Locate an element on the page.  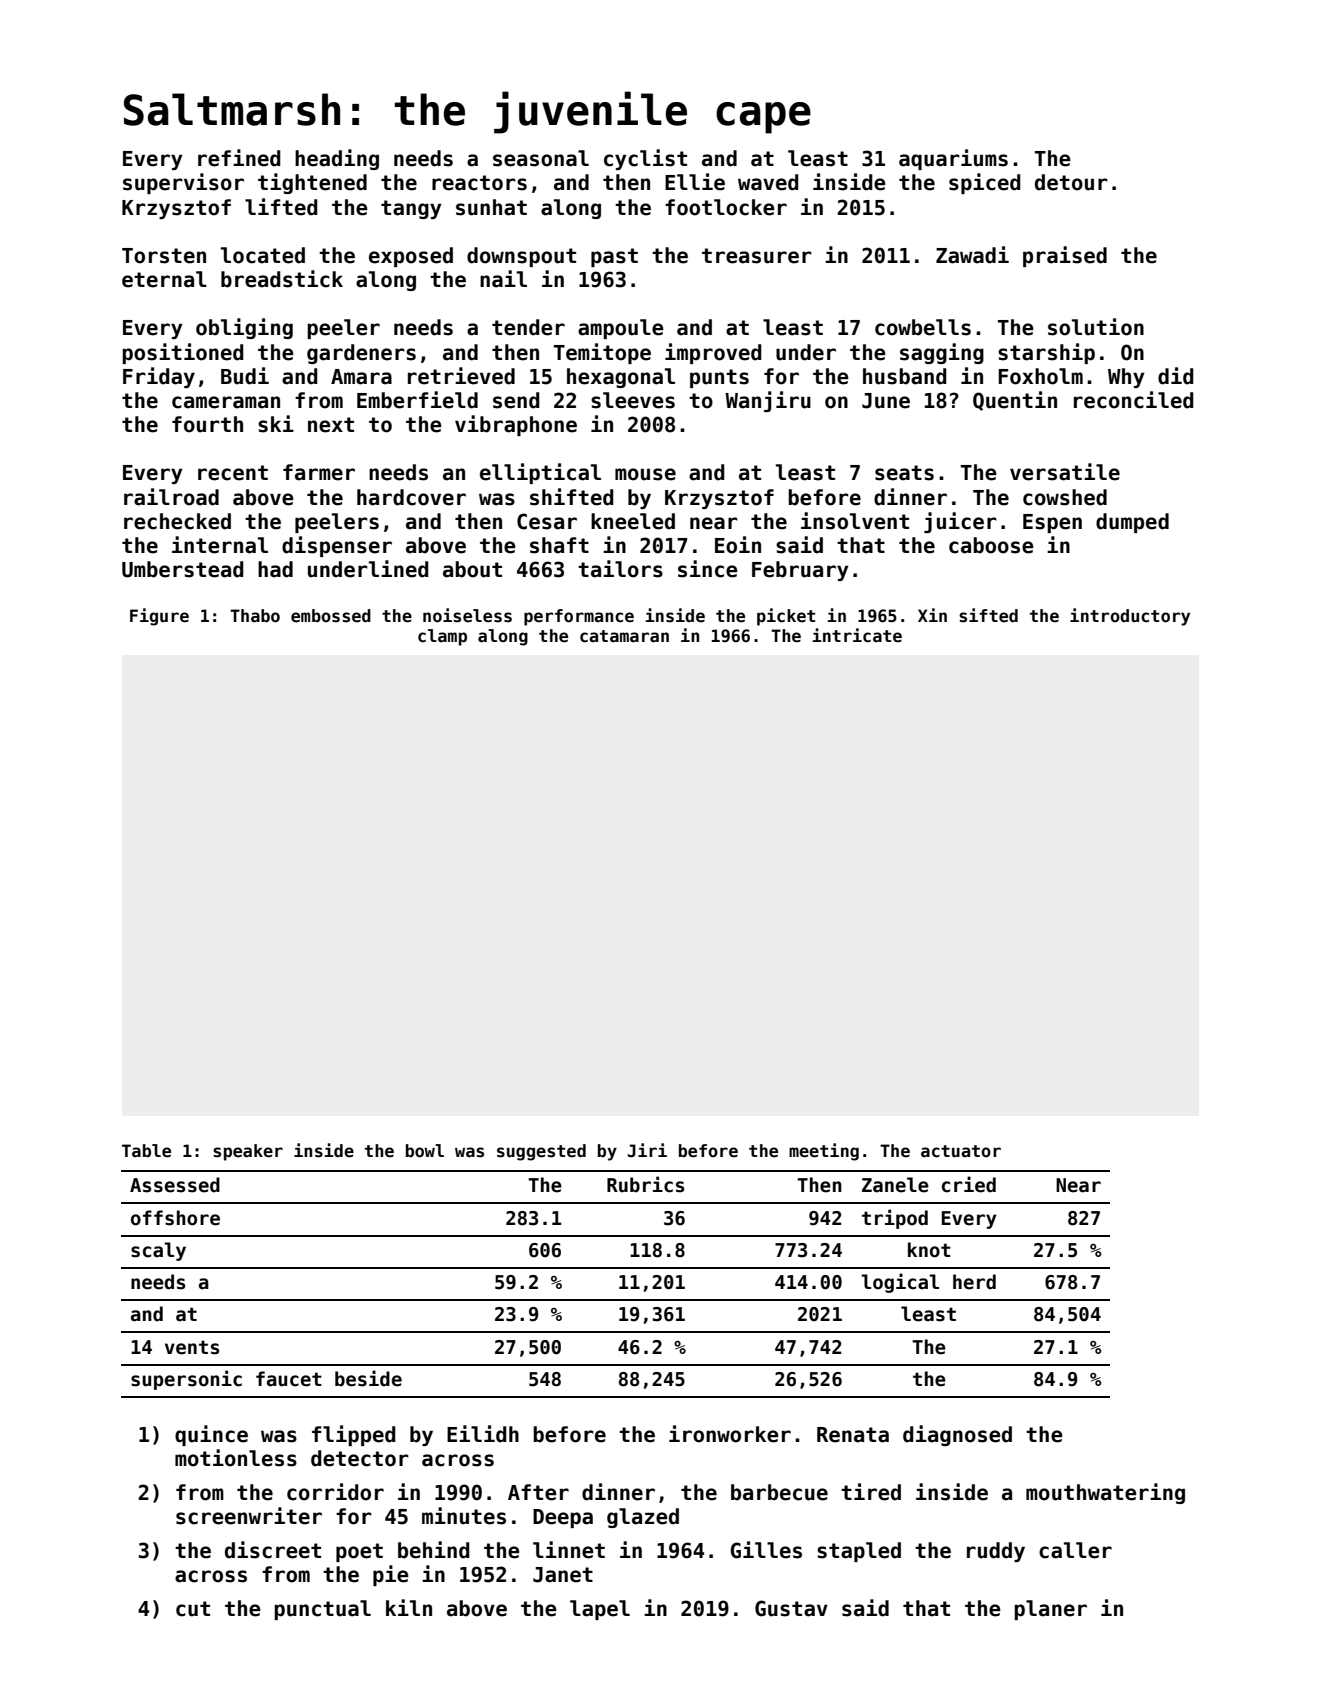
cut is located at coordinates (193, 1609).
